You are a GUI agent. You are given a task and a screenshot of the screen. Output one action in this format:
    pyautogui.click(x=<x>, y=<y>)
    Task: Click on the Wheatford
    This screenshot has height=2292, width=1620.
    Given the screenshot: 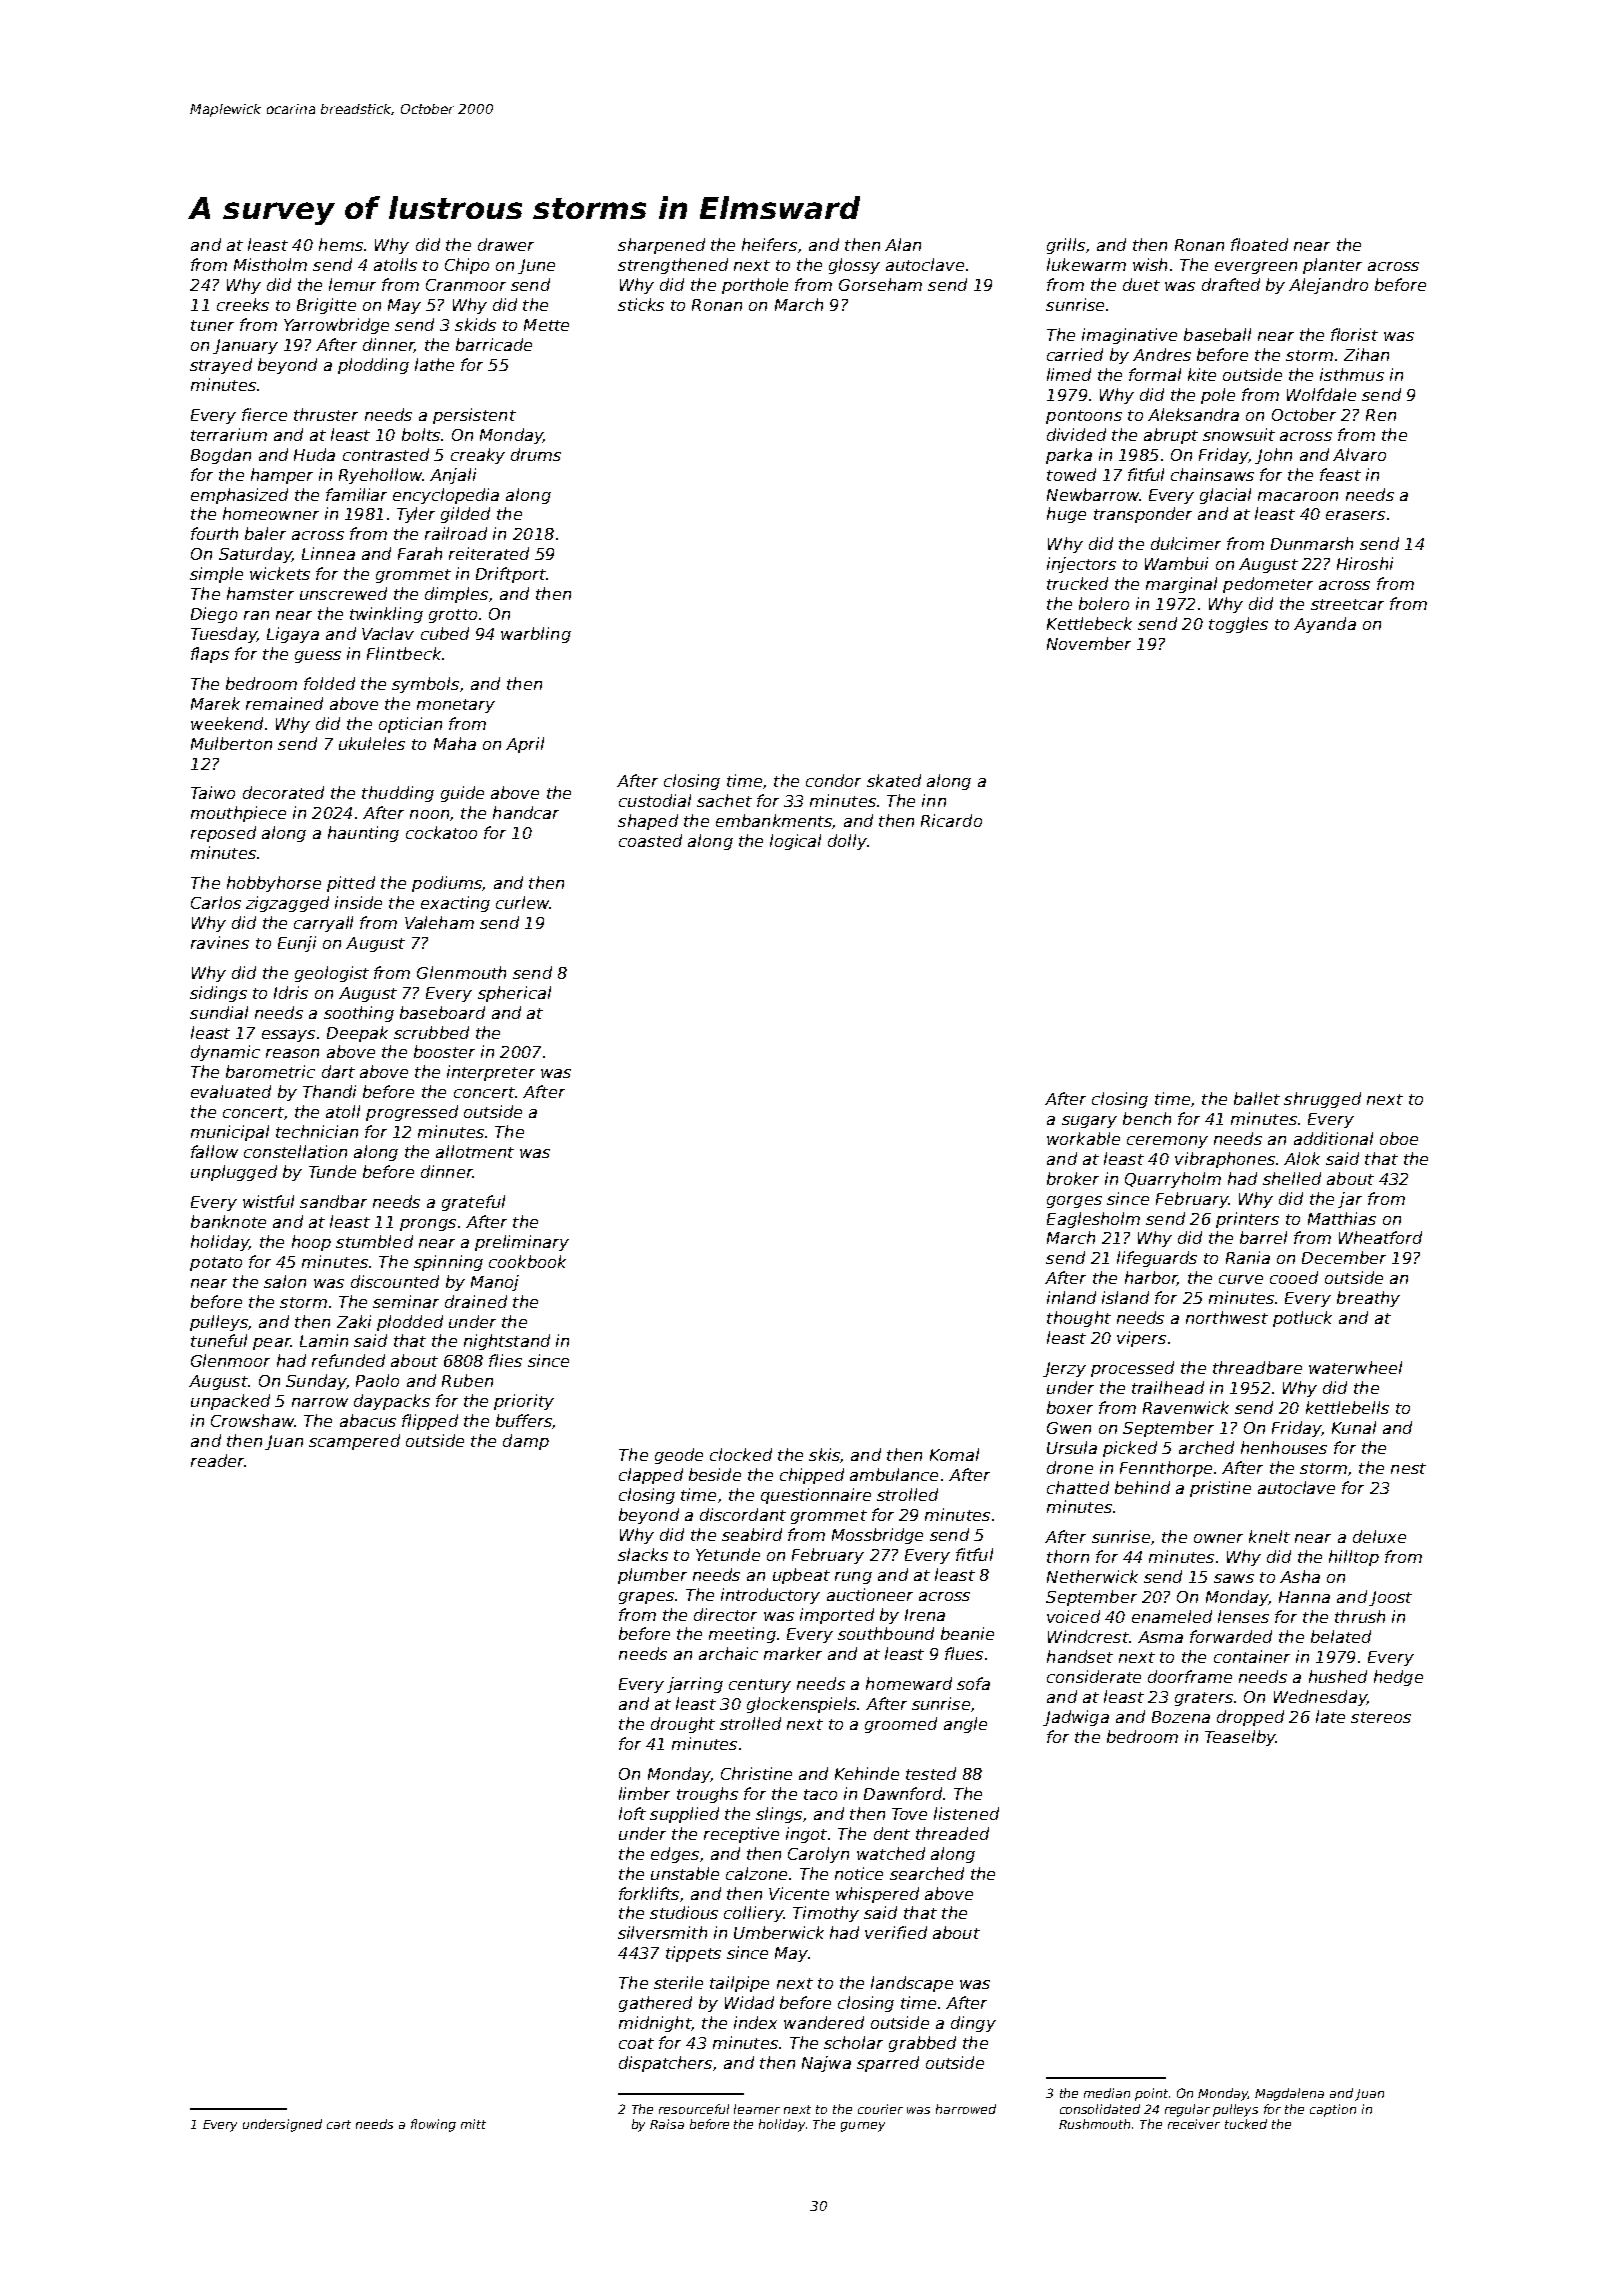 What is the action you would take?
    pyautogui.click(x=1380, y=1237)
